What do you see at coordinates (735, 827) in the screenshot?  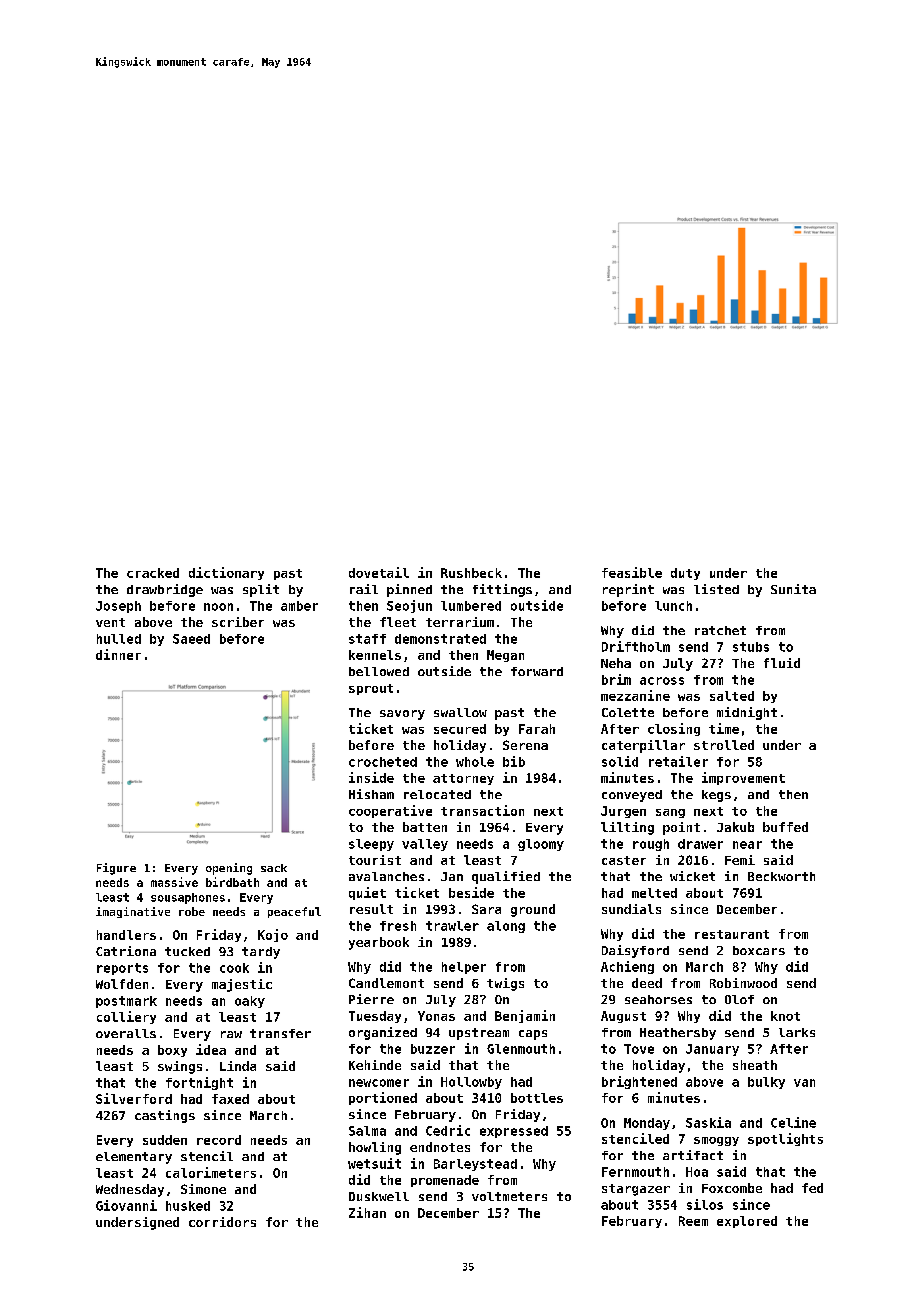 I see `Jakub` at bounding box center [735, 827].
